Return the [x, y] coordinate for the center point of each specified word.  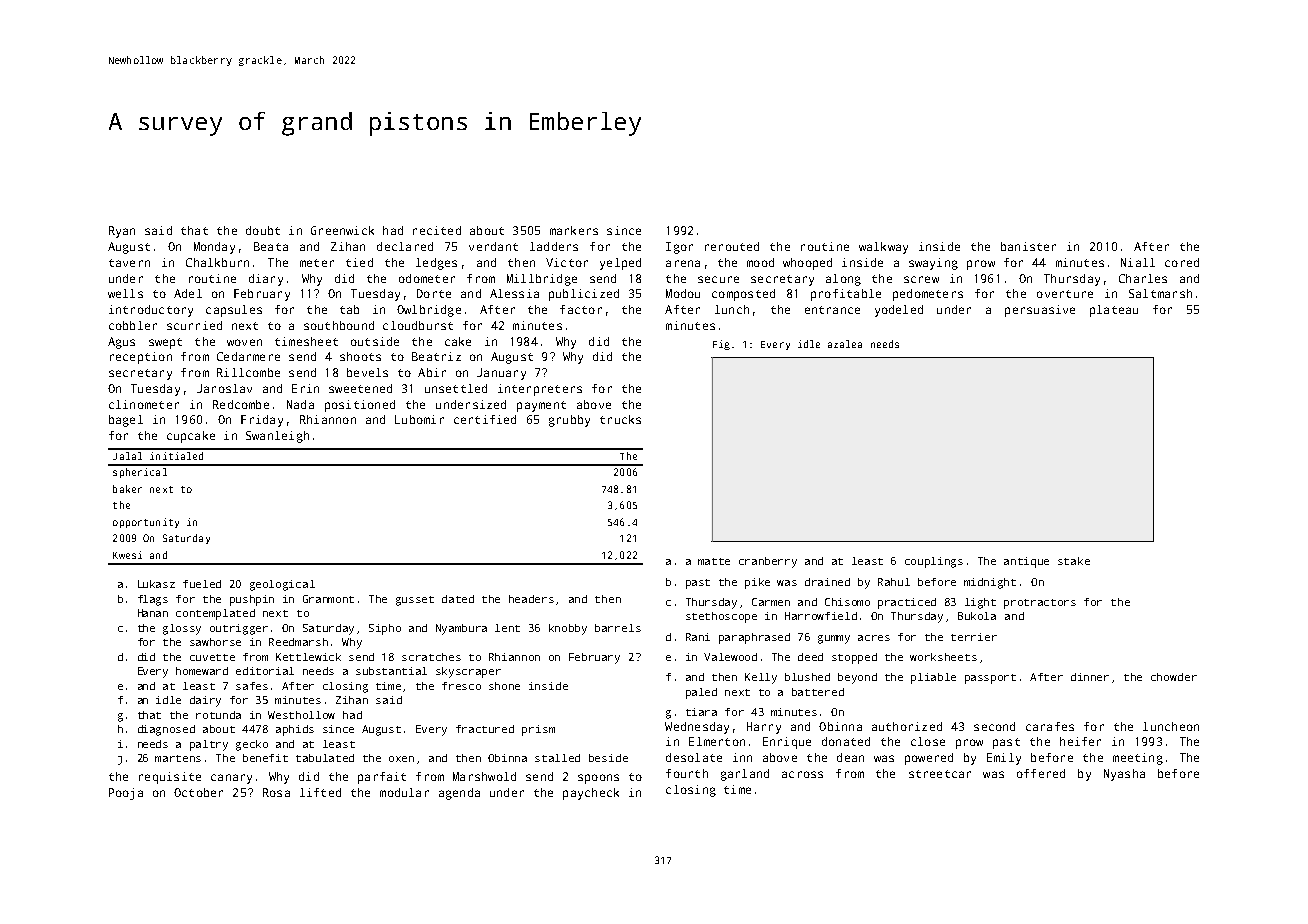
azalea [845, 344]
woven [244, 342]
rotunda [218, 715]
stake [1074, 561]
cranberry [768, 562]
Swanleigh [277, 437]
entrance [832, 310]
